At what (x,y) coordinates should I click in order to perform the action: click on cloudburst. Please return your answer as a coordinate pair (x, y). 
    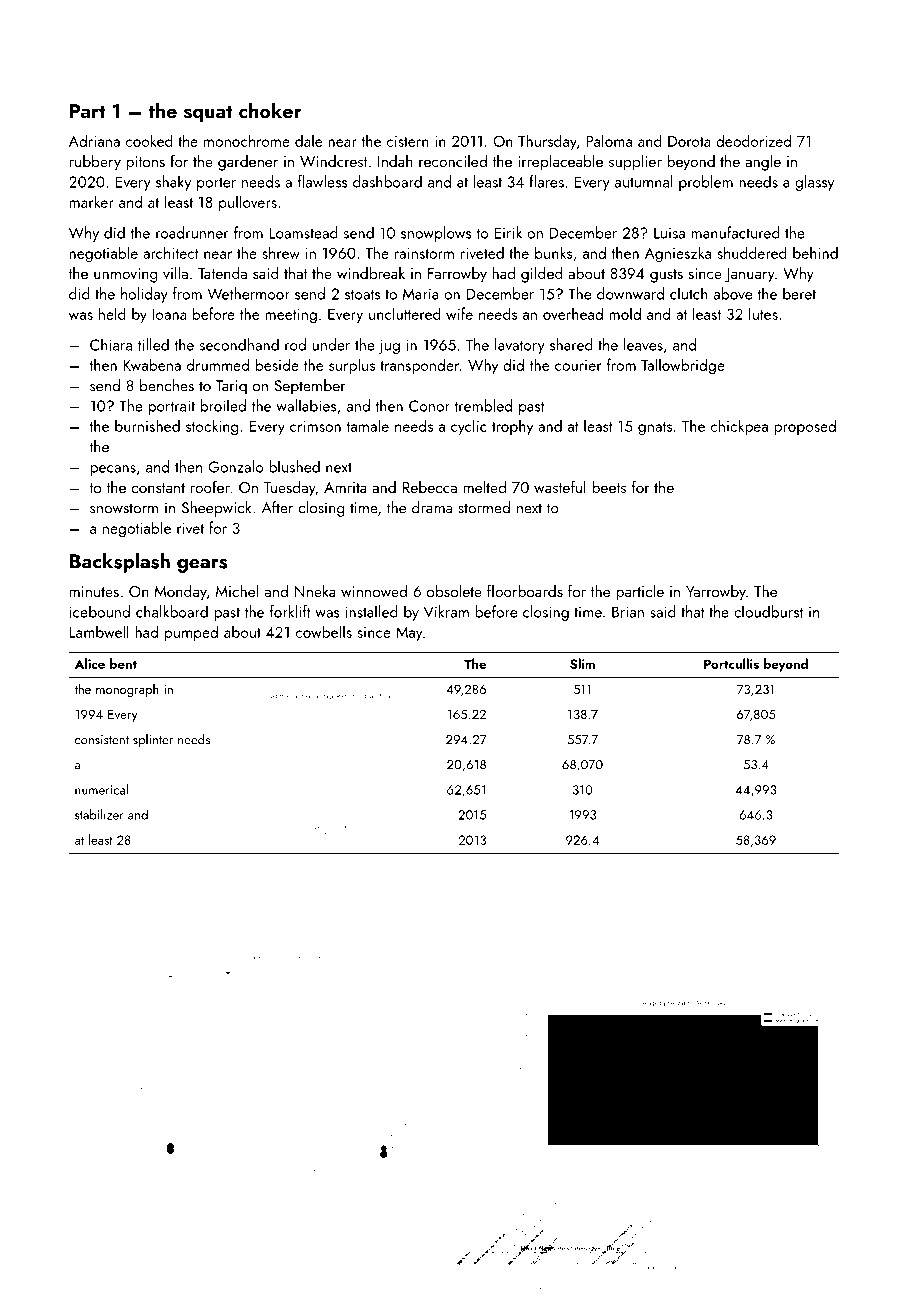
    Looking at the image, I should click on (768, 611).
